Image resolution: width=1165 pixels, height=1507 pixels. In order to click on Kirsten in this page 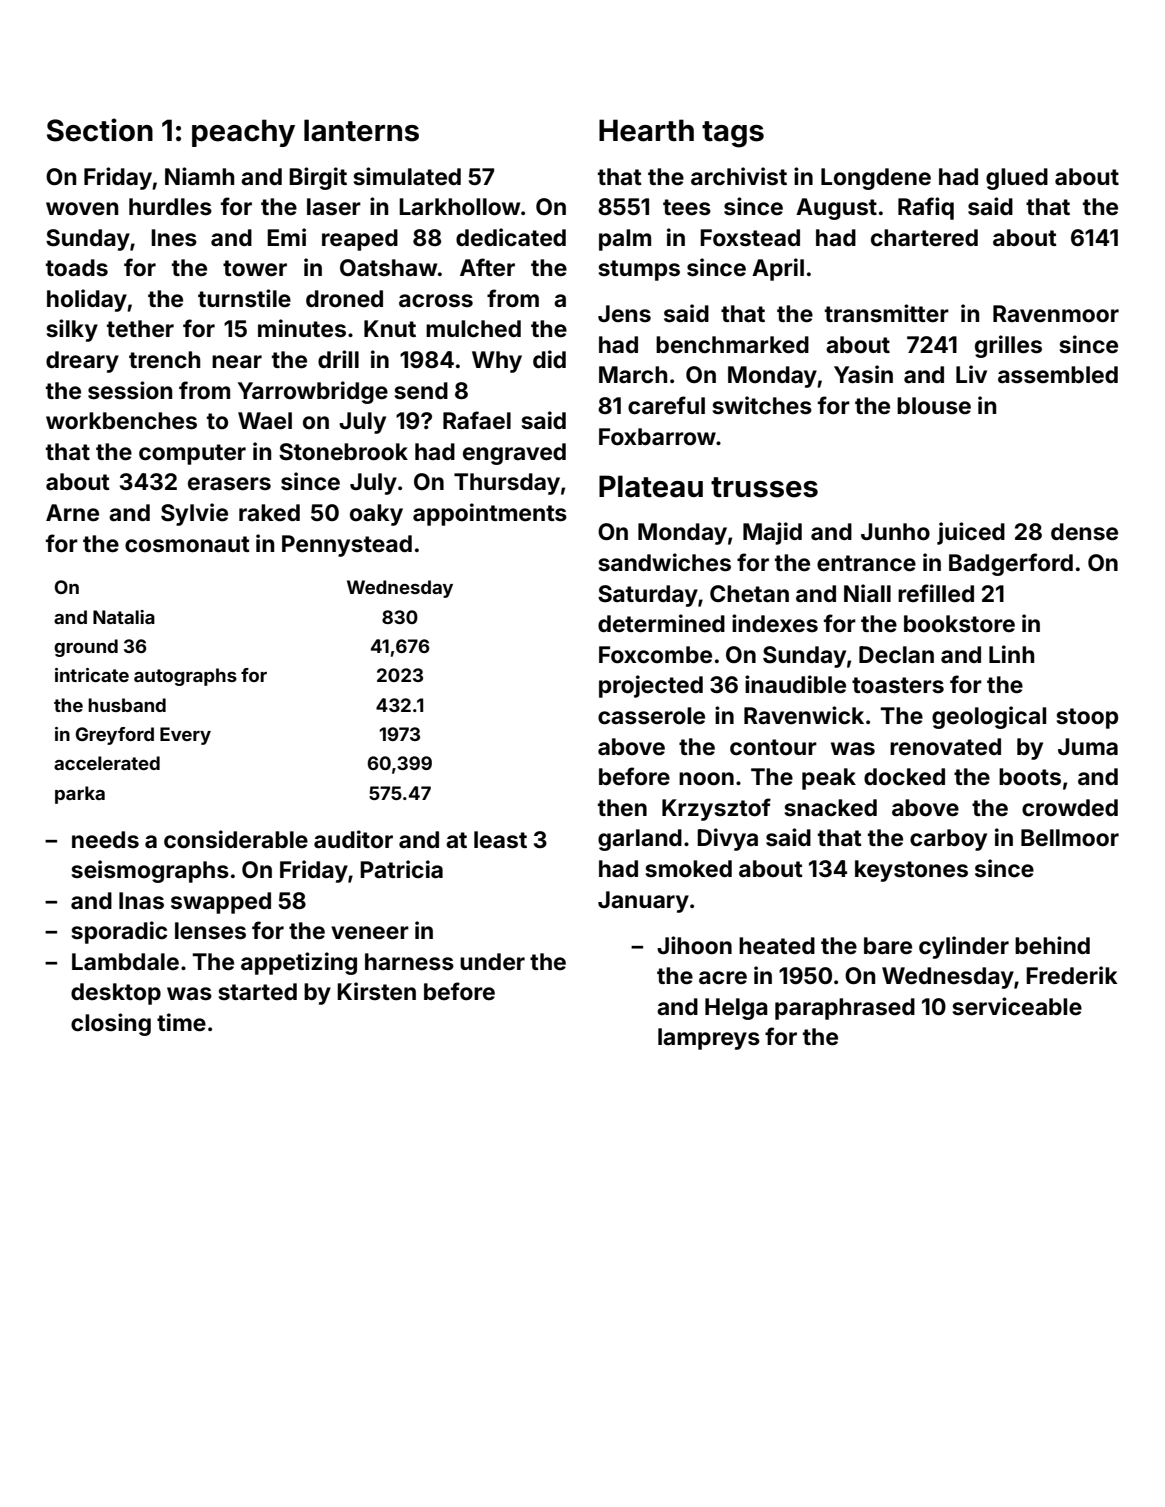, I will do `click(376, 991)`.
